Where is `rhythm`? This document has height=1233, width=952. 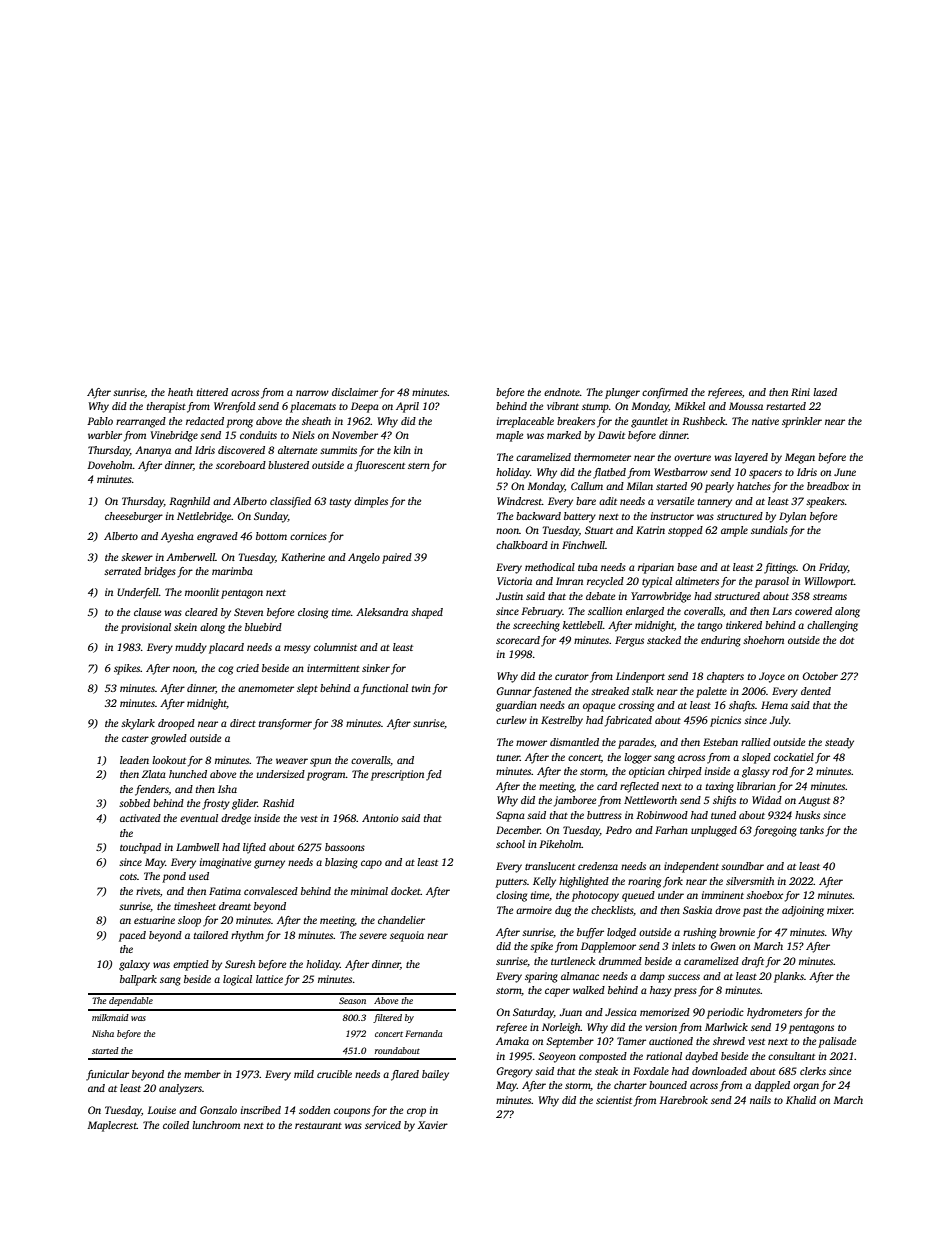
rhythm is located at coordinates (247, 936).
